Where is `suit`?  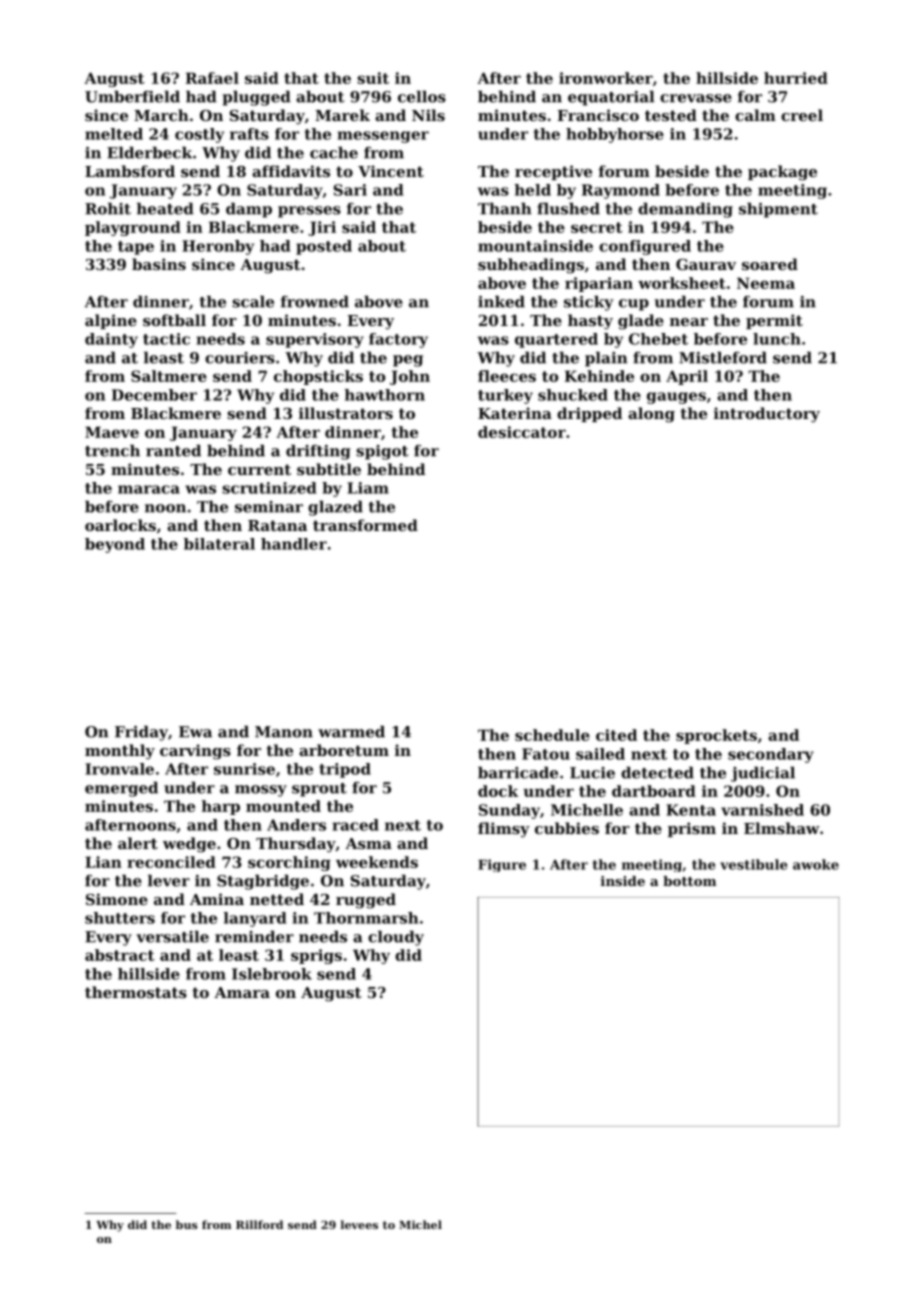
suit is located at coordinates (373, 78).
